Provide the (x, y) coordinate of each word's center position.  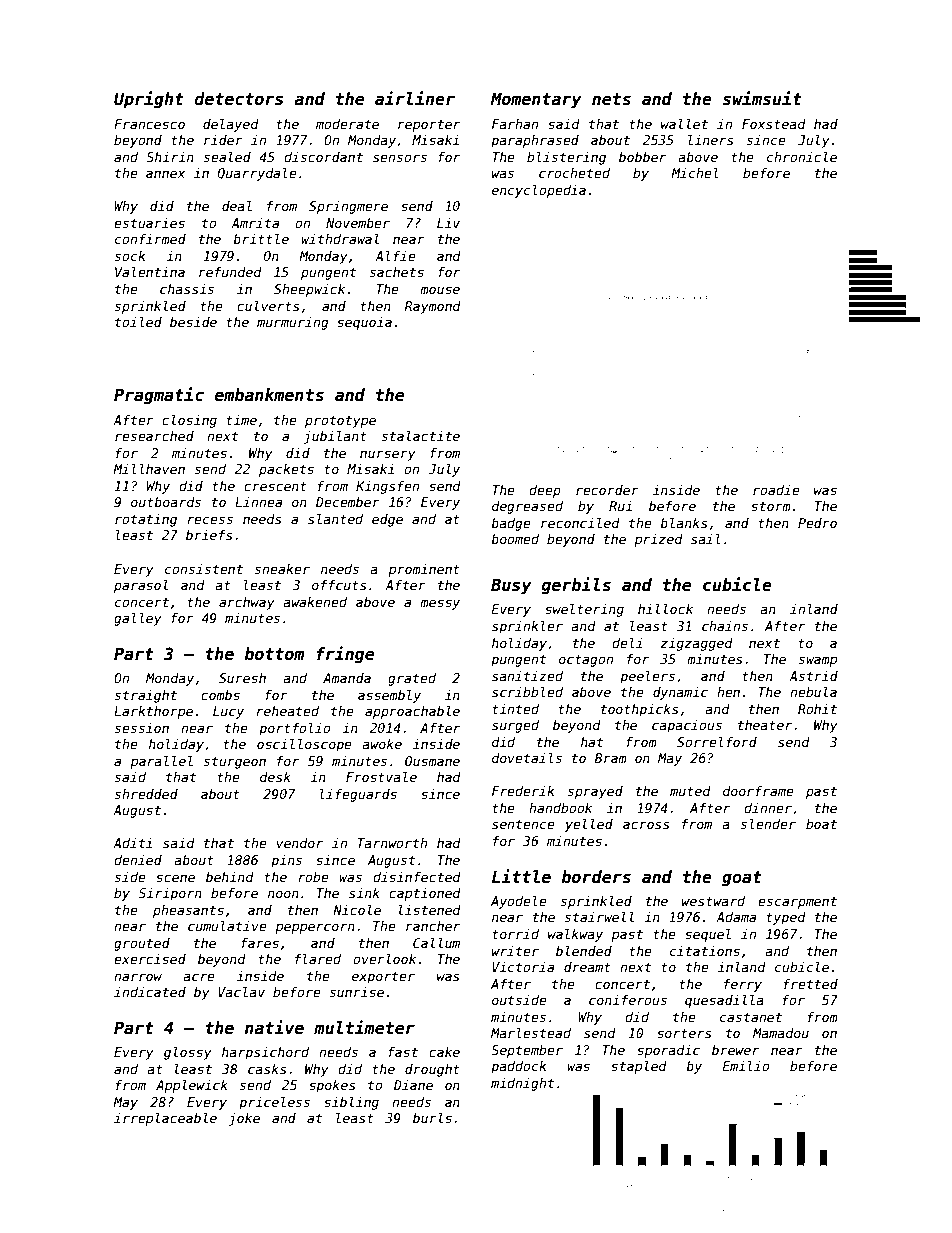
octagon (586, 660)
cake (444, 1052)
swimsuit (762, 98)
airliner (415, 98)
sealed (227, 157)
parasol (141, 586)
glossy (188, 1053)
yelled (589, 825)
